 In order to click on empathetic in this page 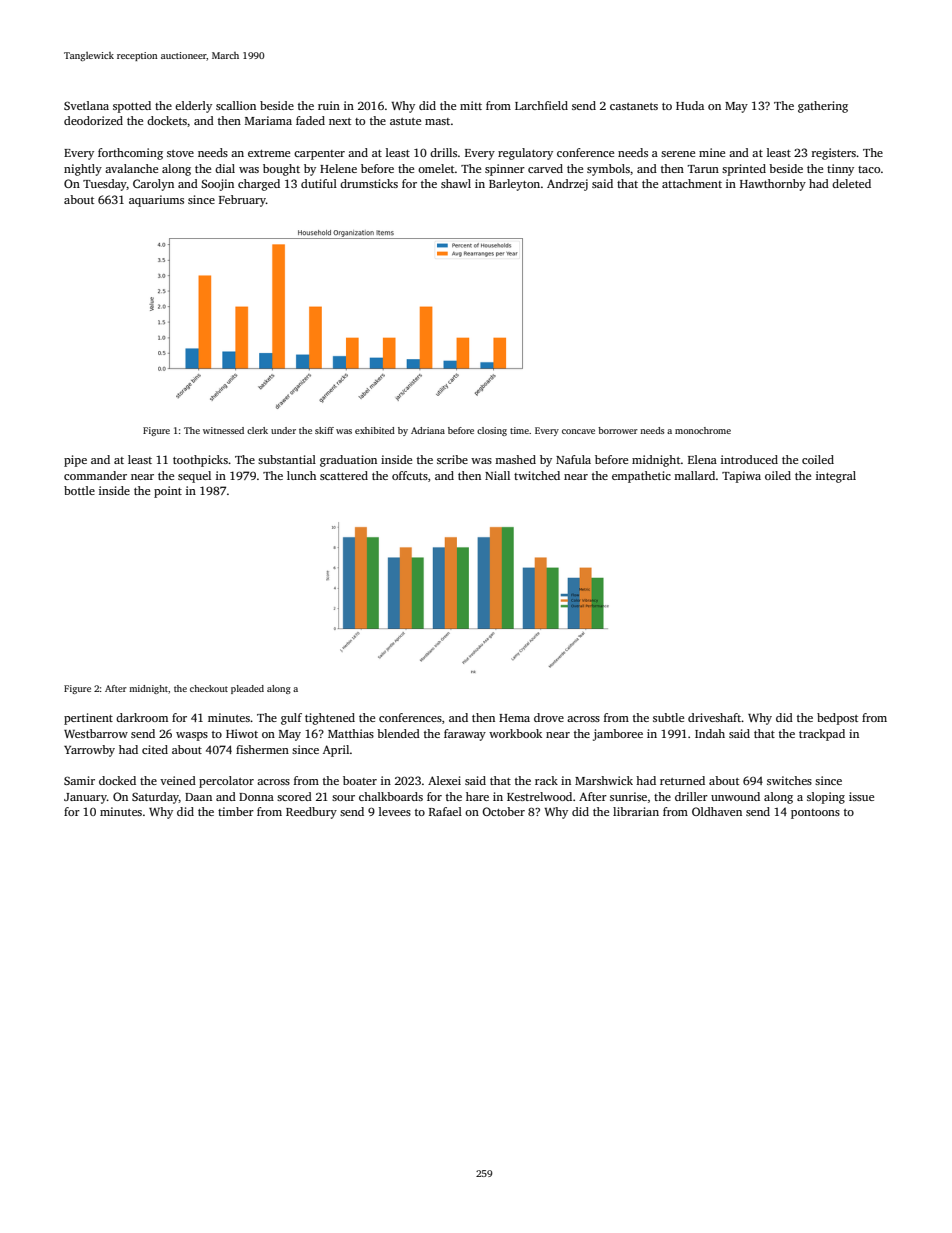, I will do `click(641, 477)`.
